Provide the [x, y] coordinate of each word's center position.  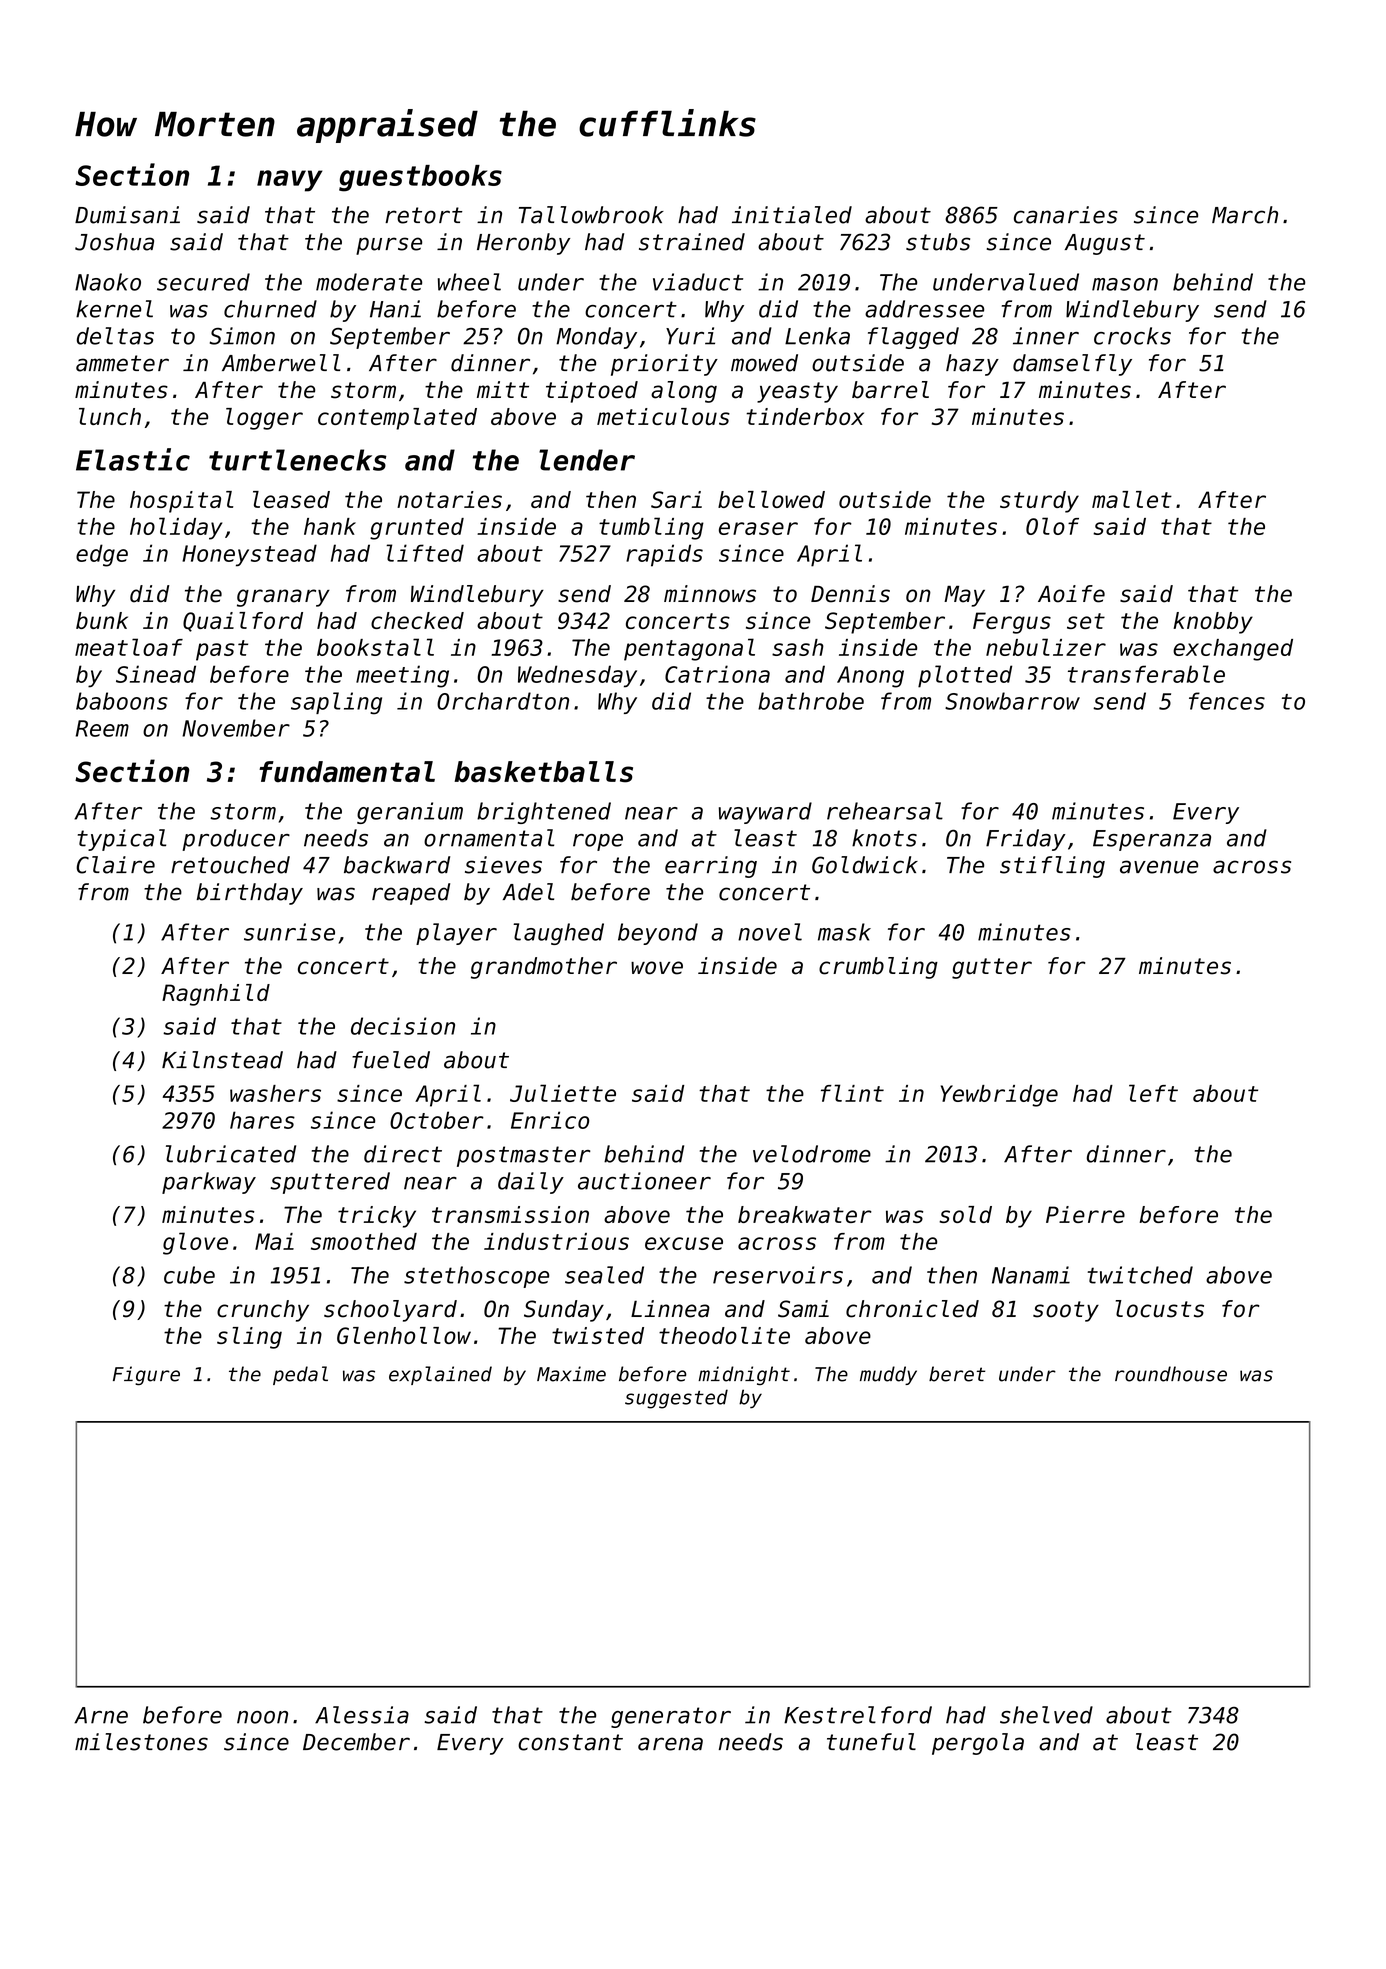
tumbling [651, 528]
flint [852, 1093]
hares [262, 1120]
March [1245, 215]
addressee [924, 309]
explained [440, 1375]
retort [423, 215]
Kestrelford [858, 1715]
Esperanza [1152, 840]
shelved [1046, 1715]
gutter [992, 968]
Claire [115, 865]
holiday [176, 528]
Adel [528, 892]
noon [262, 1717]
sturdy [1039, 502]
